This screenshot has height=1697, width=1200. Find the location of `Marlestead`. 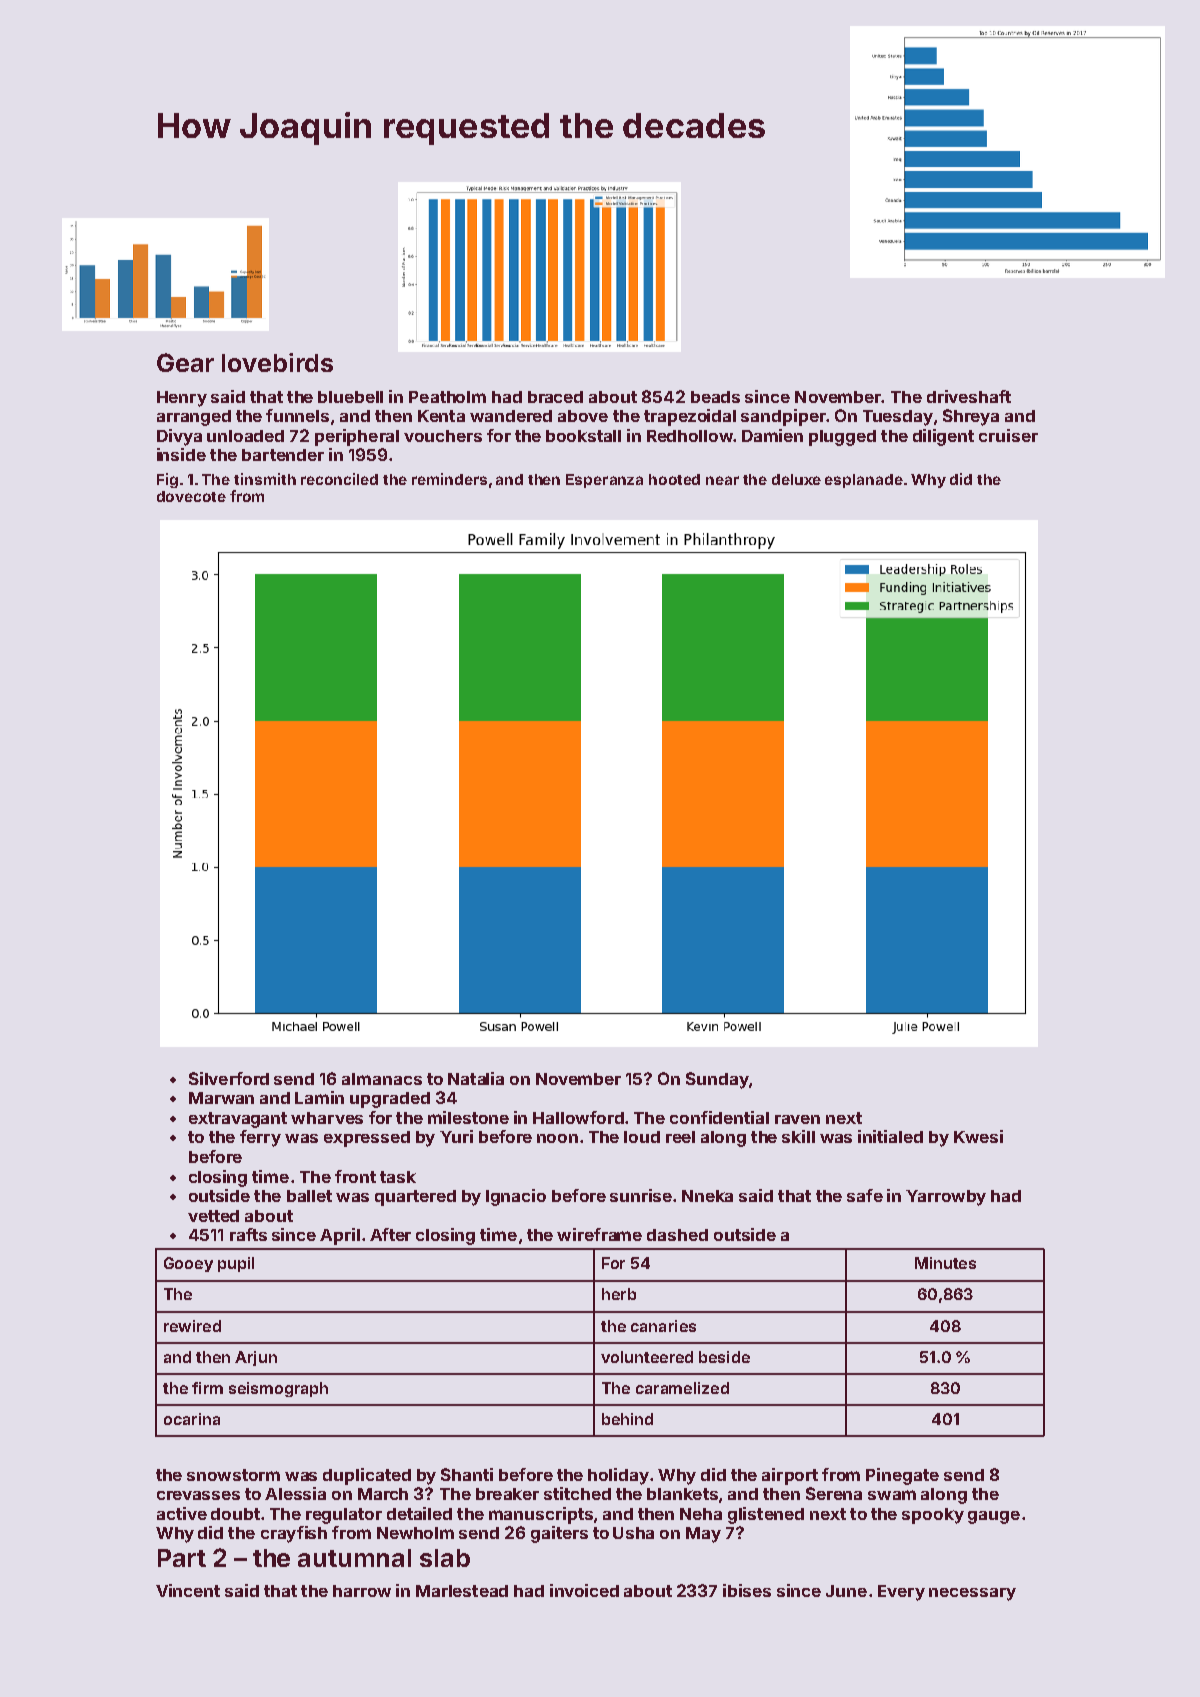

Marlestead is located at coordinates (462, 1591).
